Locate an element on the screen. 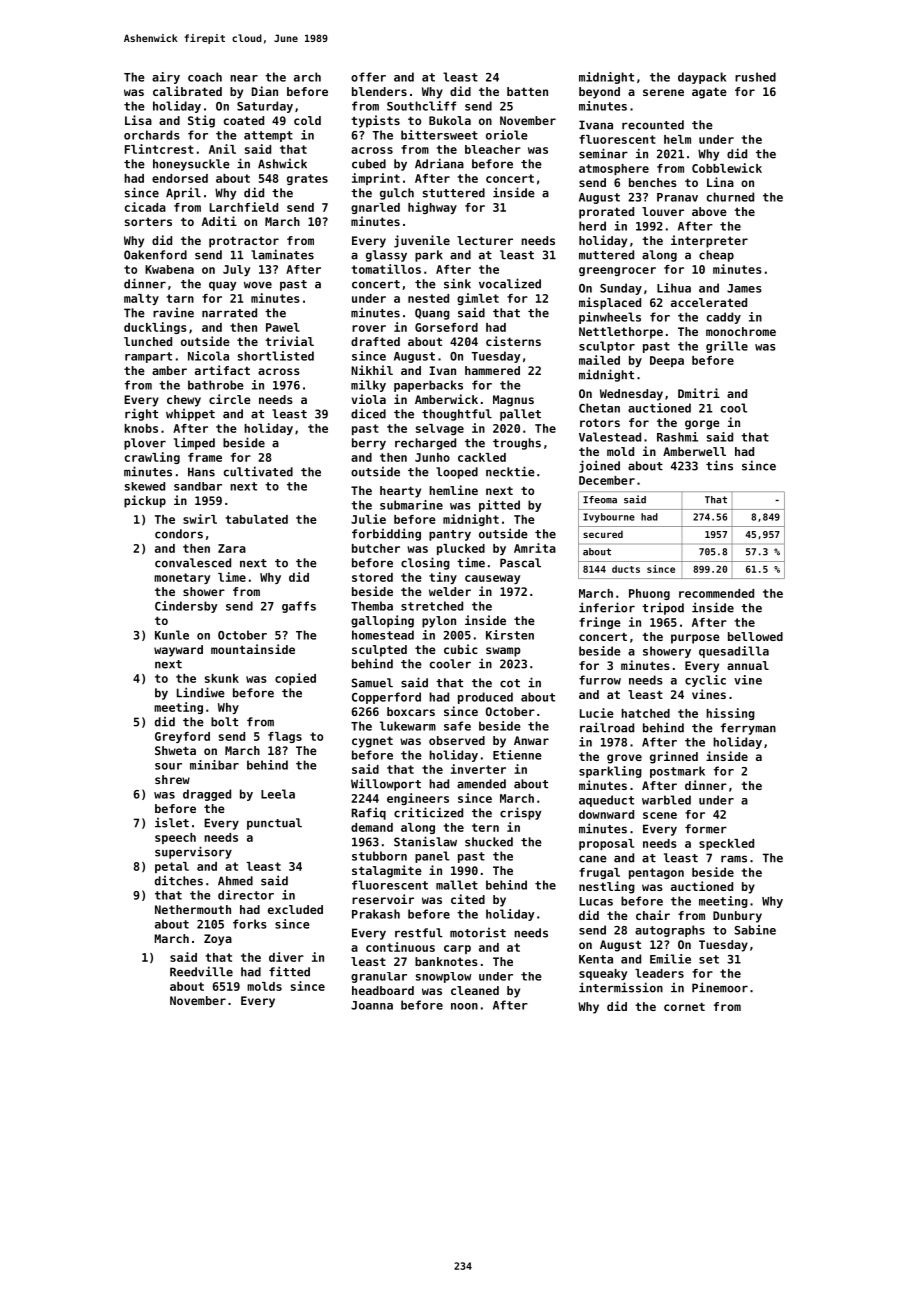 This screenshot has height=1316, width=908. rushed is located at coordinates (755, 77).
